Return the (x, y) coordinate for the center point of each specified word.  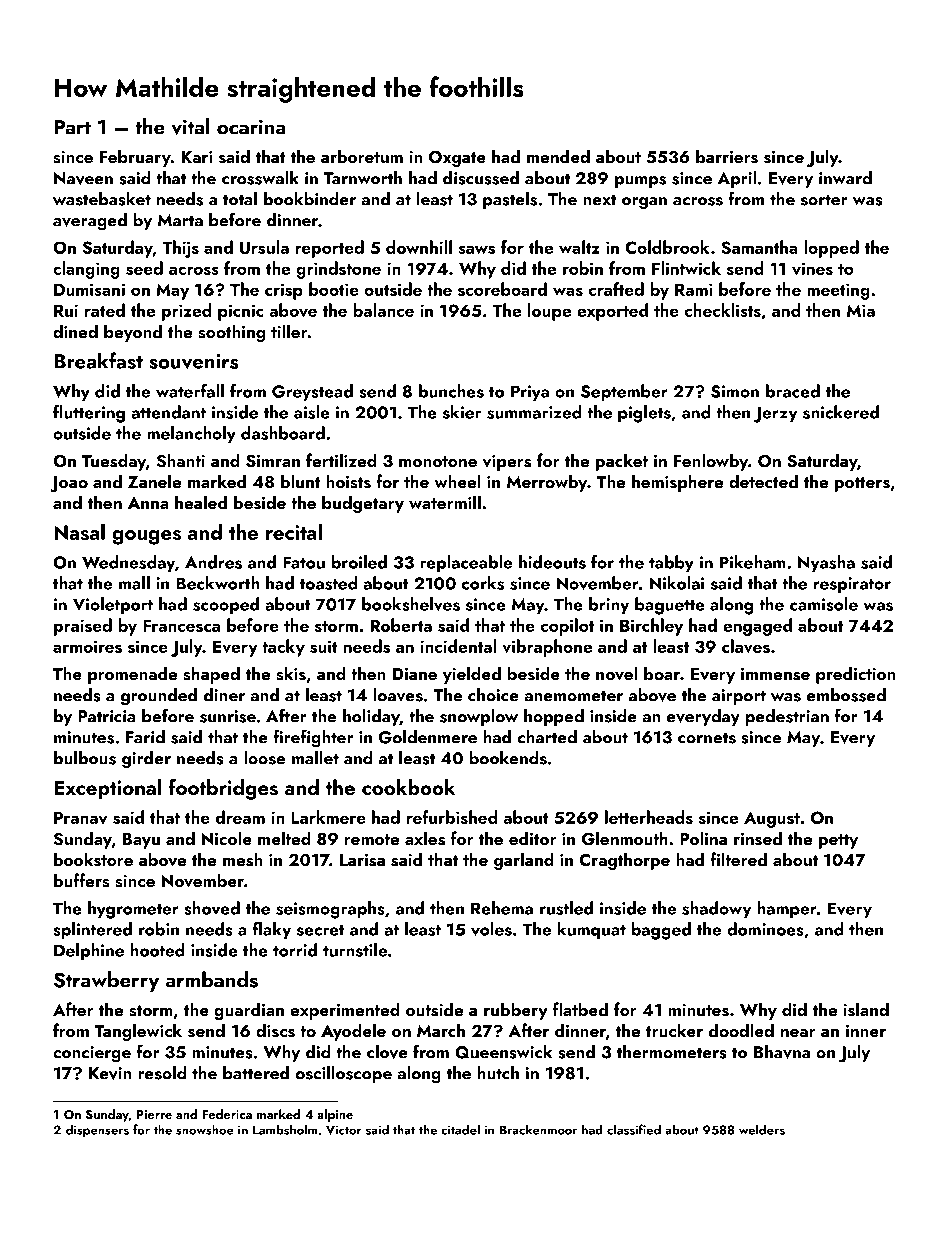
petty (838, 841)
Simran (273, 461)
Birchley (651, 627)
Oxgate (457, 158)
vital (190, 126)
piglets (644, 414)
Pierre (154, 1114)
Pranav (80, 817)
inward (845, 178)
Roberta (401, 625)
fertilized (341, 460)
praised (83, 627)
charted (547, 737)
